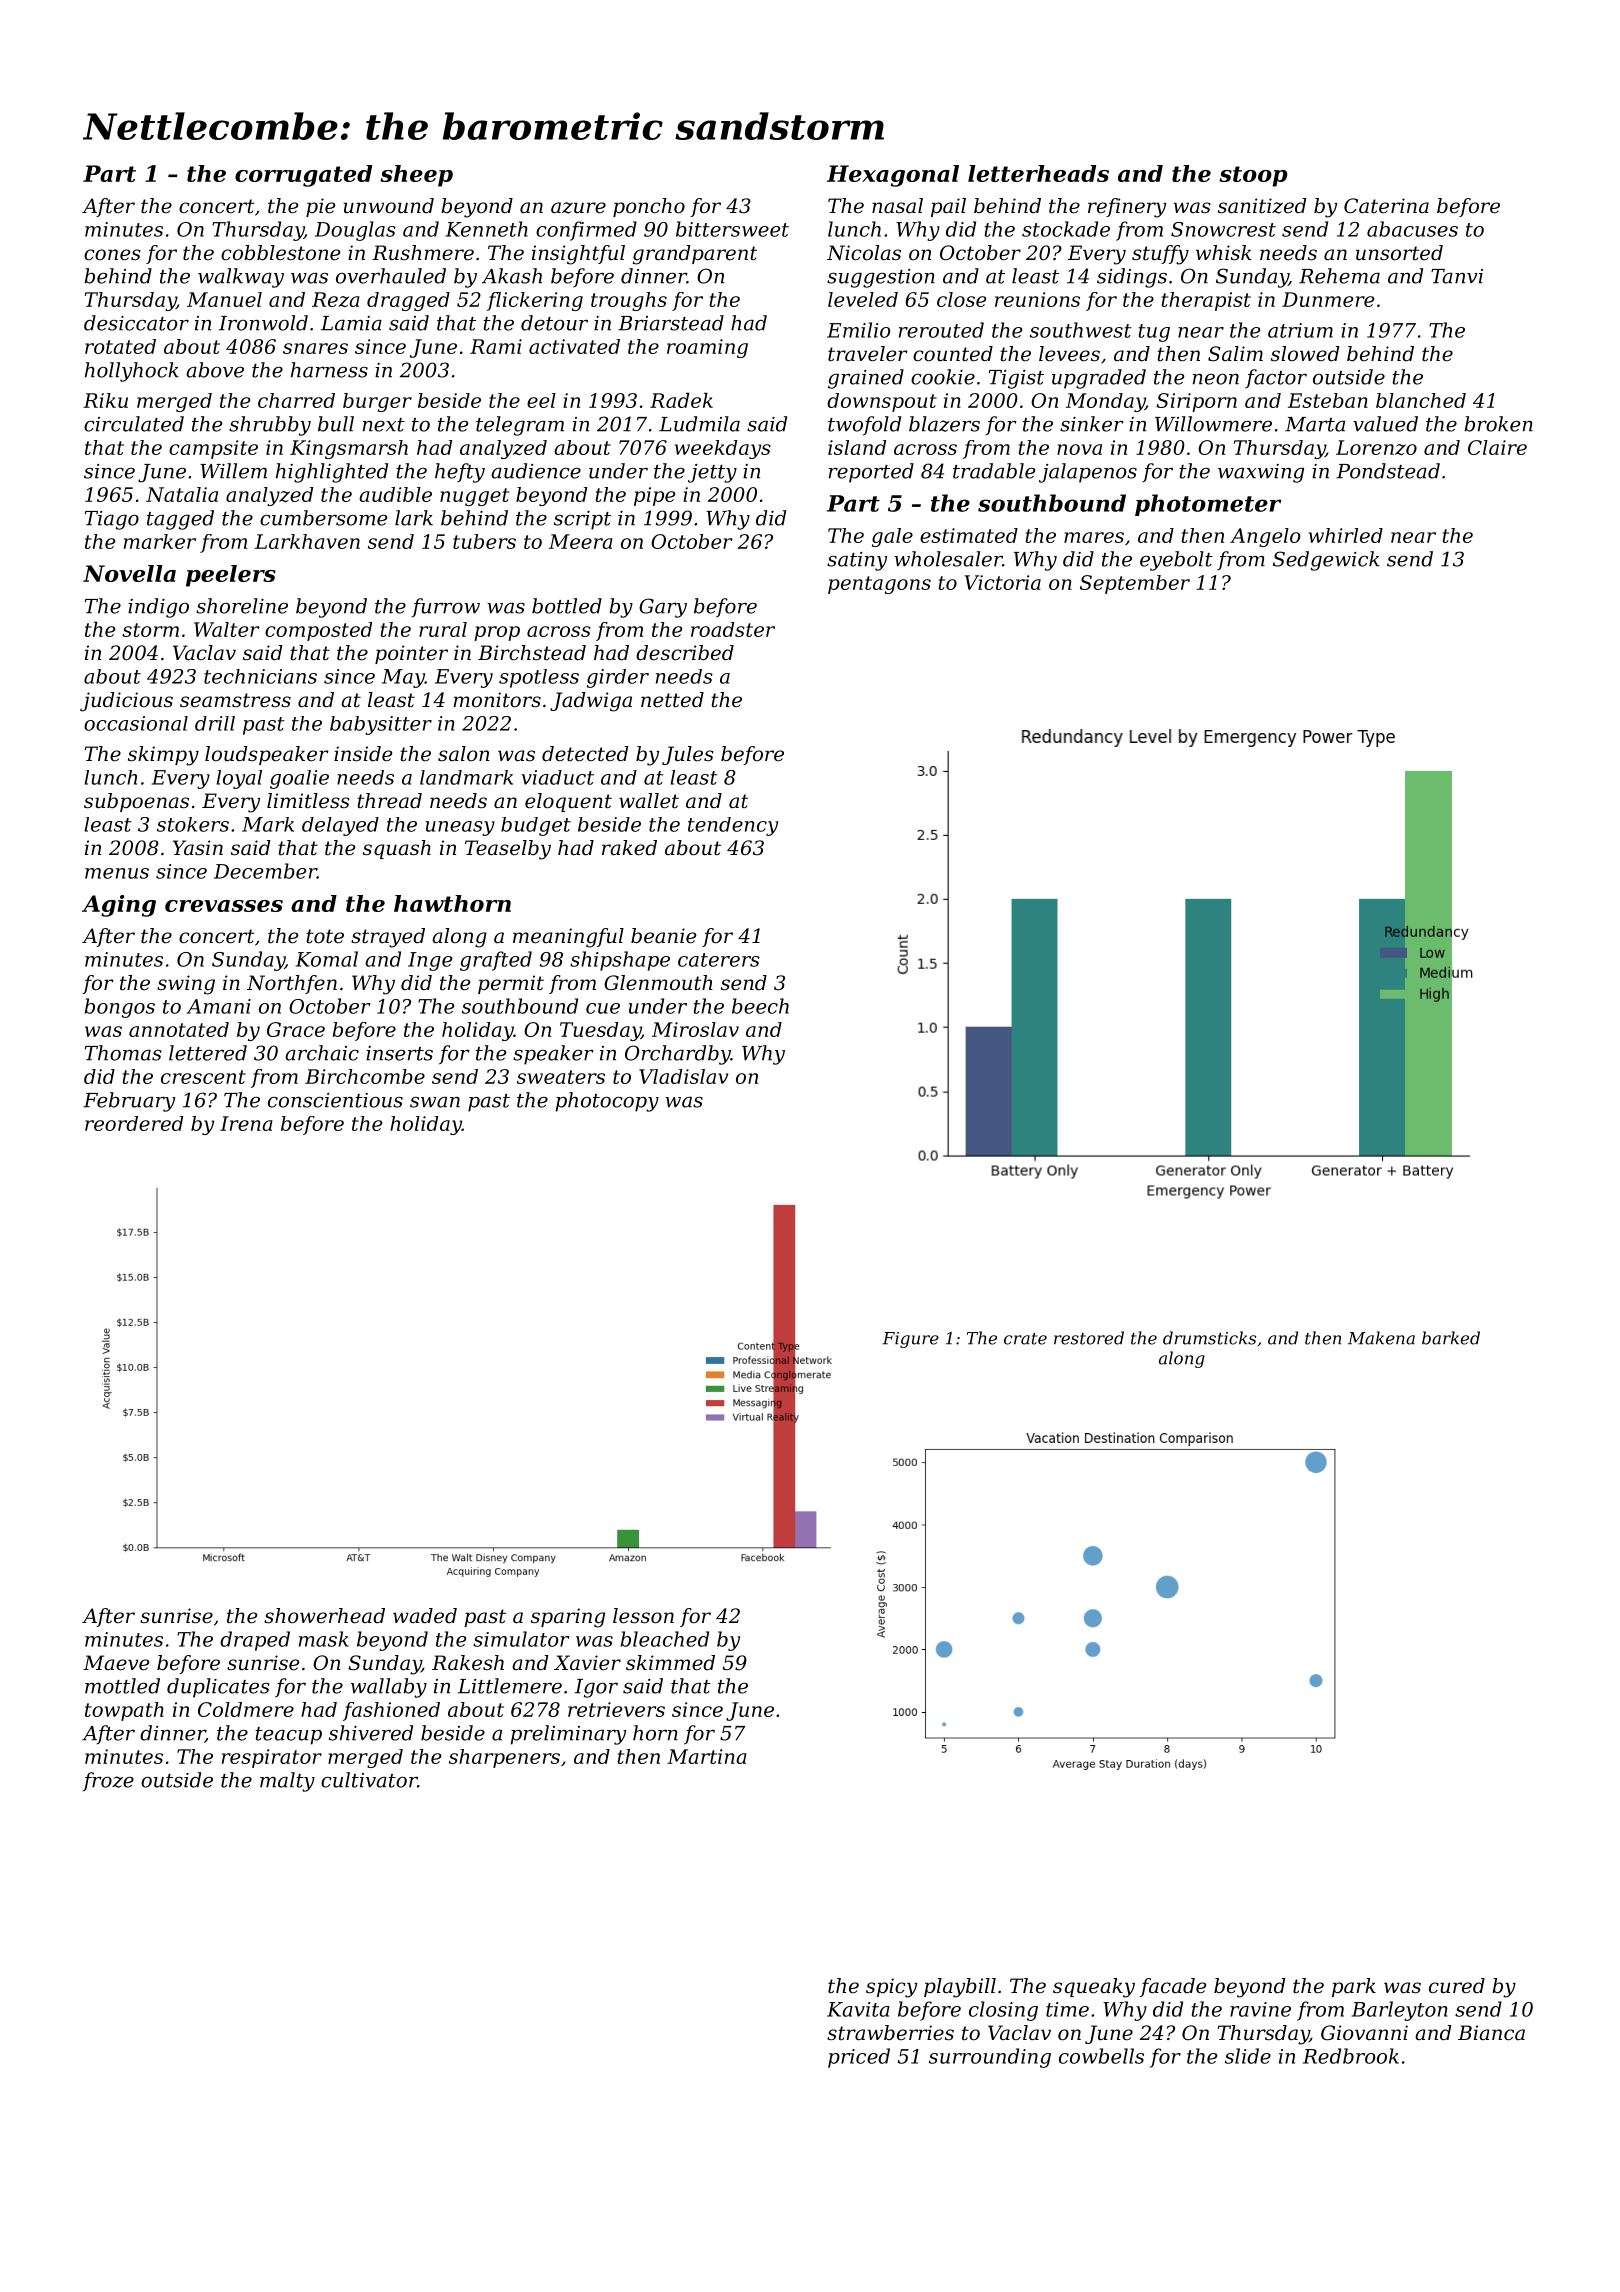 This screenshot has height=2292, width=1620. Describe the element at coordinates (423, 253) in the screenshot. I see `Rushmere` at that location.
